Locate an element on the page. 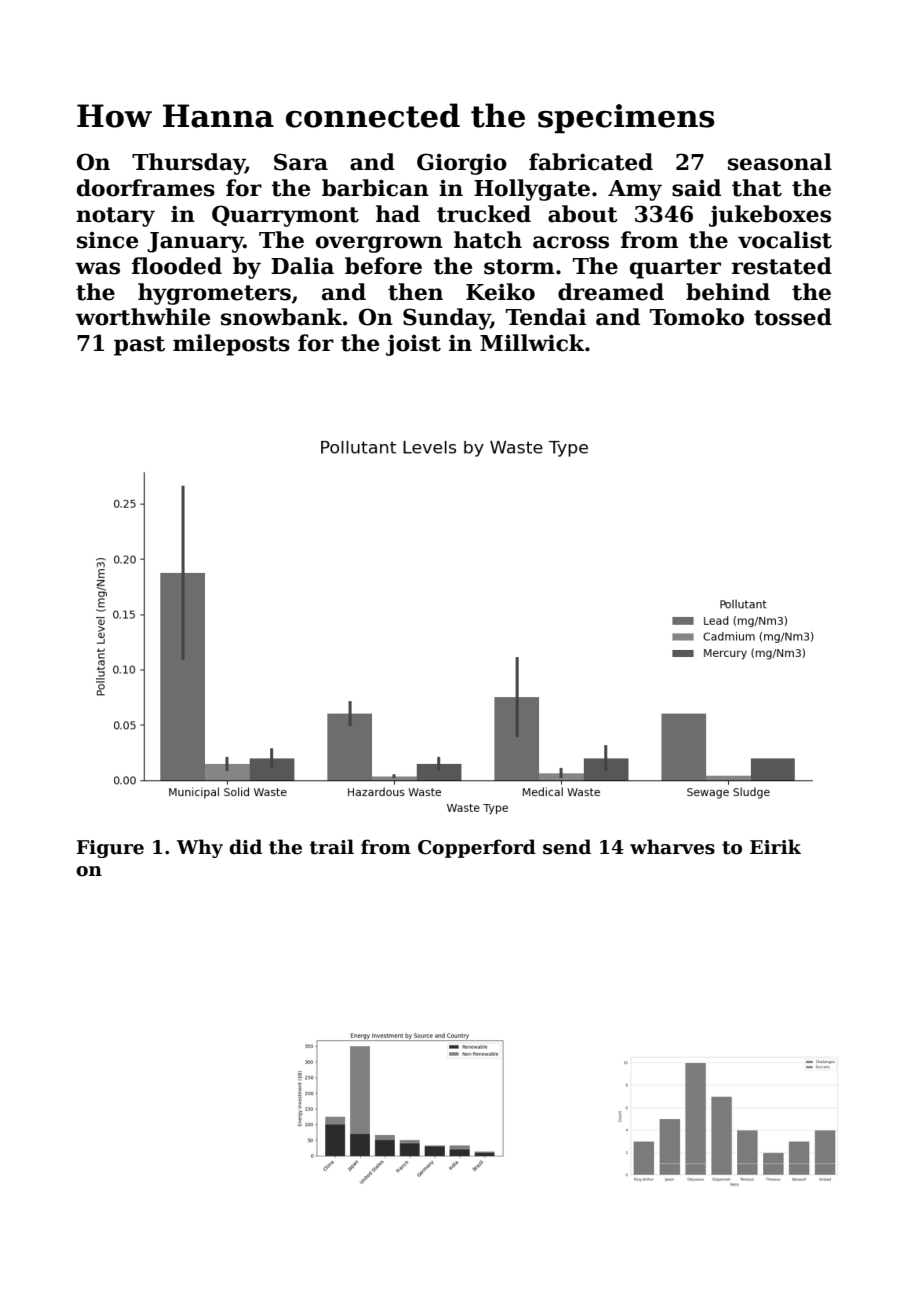  mileposts is located at coordinates (231, 345).
